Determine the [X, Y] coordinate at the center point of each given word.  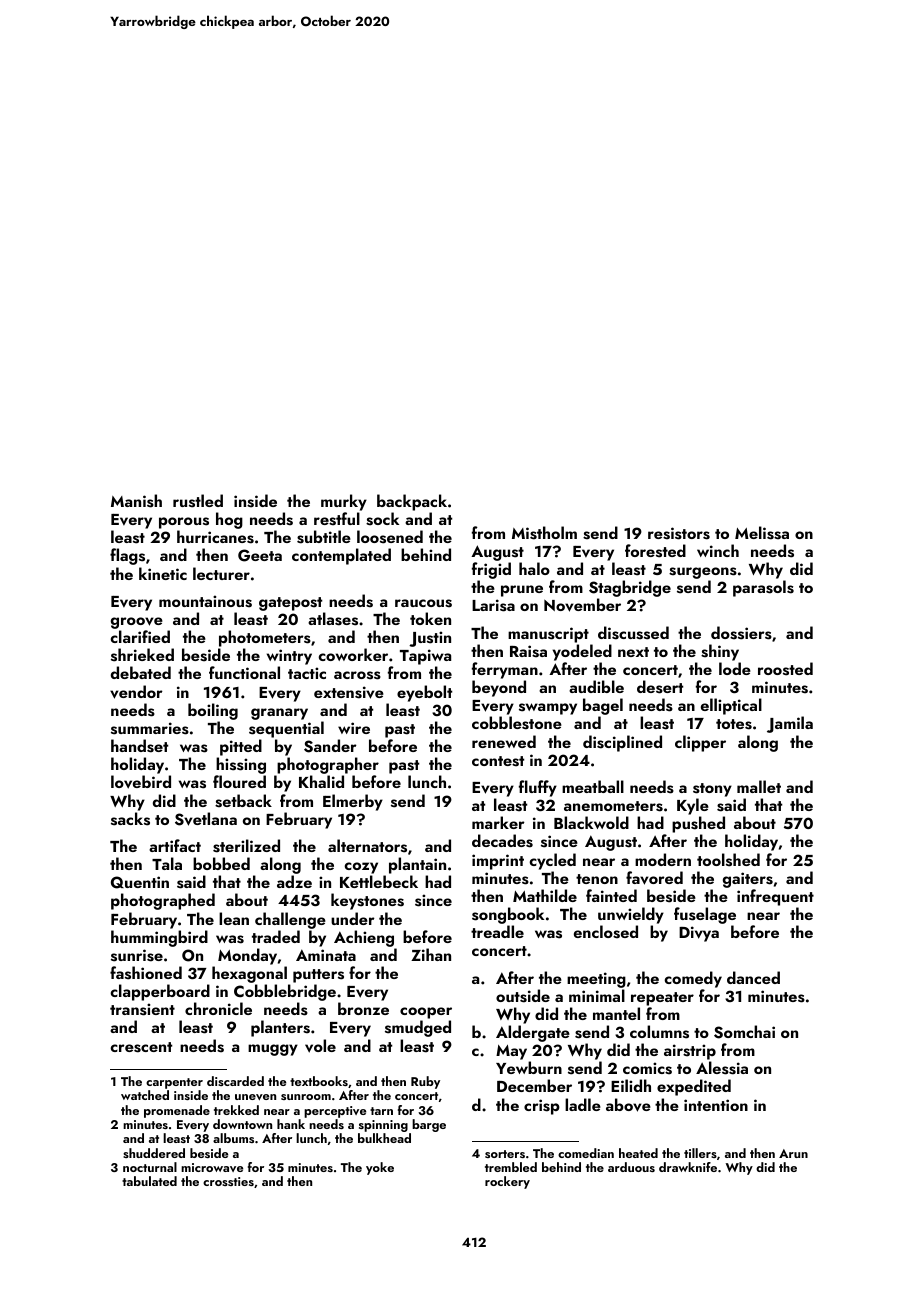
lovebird [141, 782]
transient [142, 1009]
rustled [198, 501]
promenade [177, 1111]
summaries [150, 728]
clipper [700, 743]
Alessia [722, 1068]
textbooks [319, 1081]
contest [498, 761]
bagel [603, 706]
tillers [700, 1153]
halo [534, 568]
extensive [349, 692]
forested [655, 551]
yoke [380, 1168]
